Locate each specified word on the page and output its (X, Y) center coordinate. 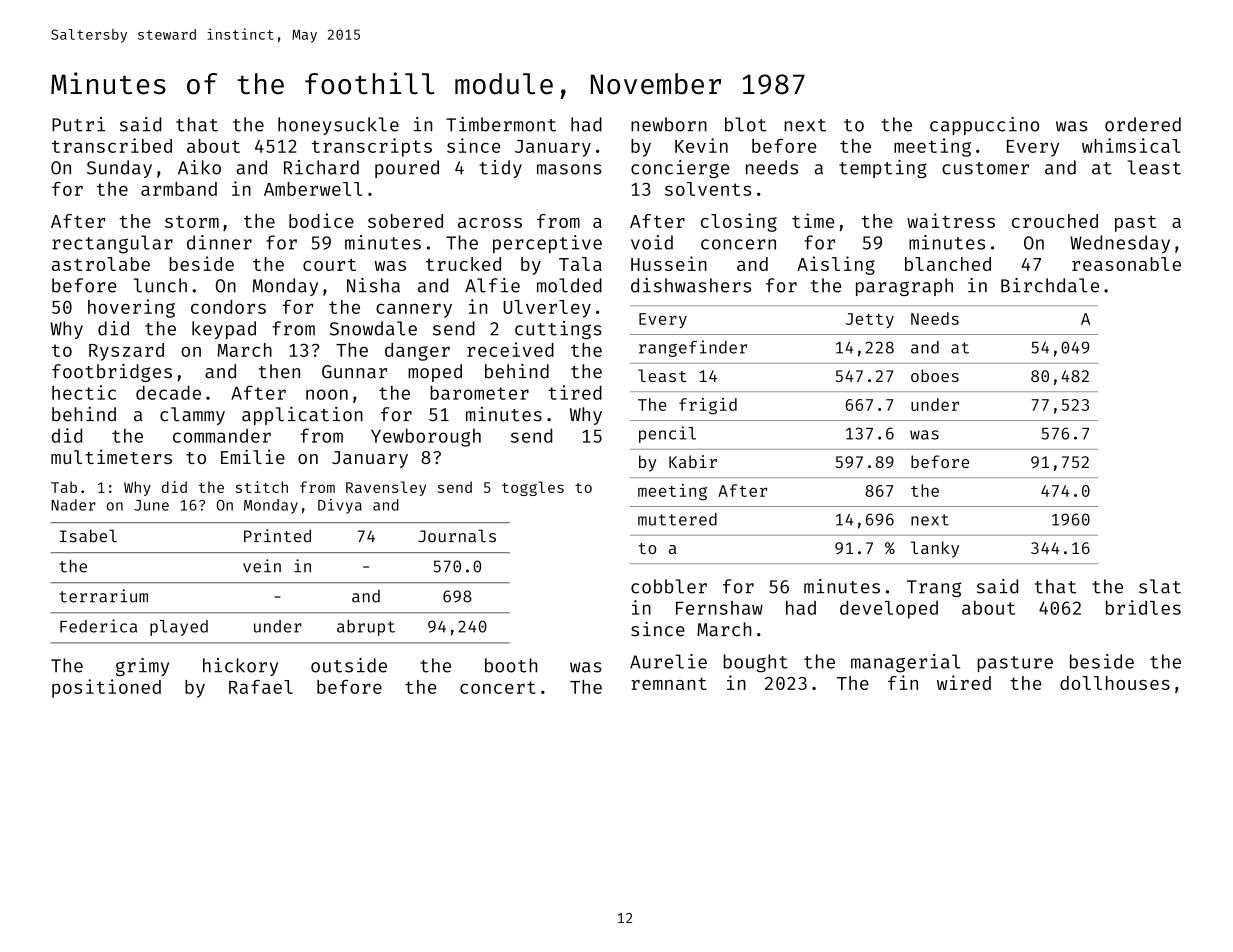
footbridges (112, 372)
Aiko (199, 167)
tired (575, 392)
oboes (935, 375)
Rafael (261, 687)
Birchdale (1050, 285)
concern (738, 244)
